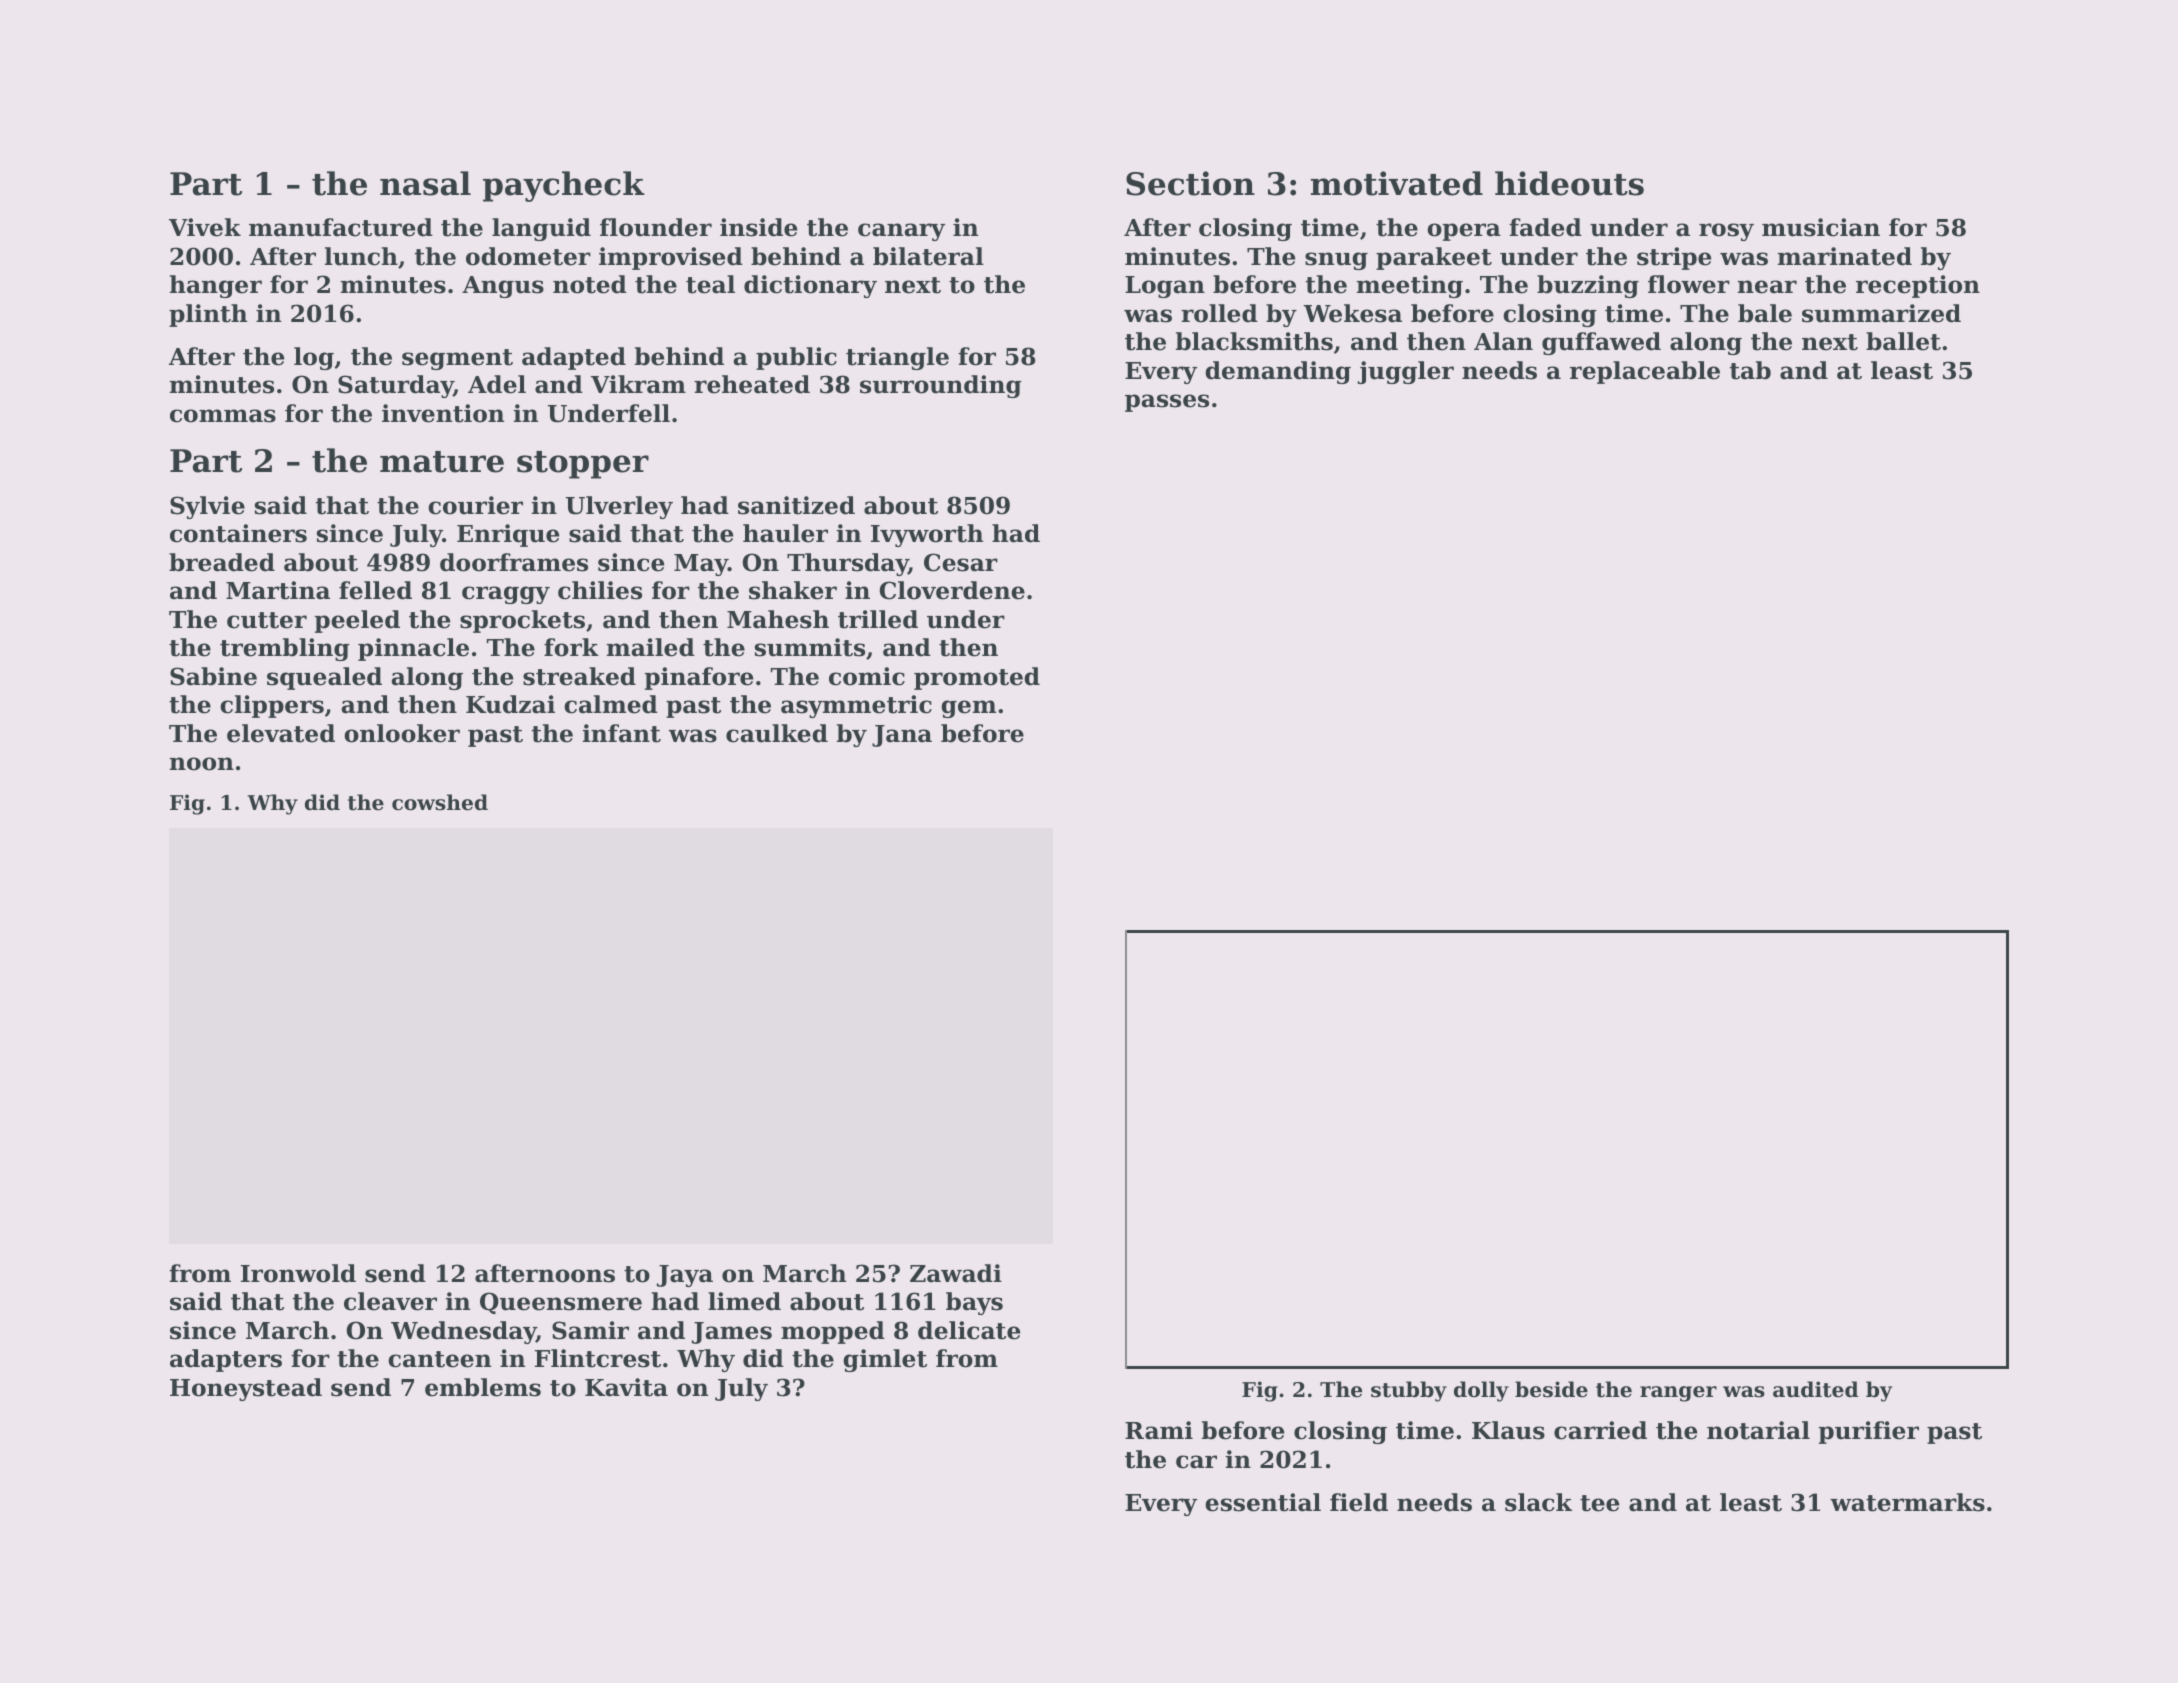  What do you see at coordinates (1569, 183) in the screenshot?
I see `hideouts` at bounding box center [1569, 183].
